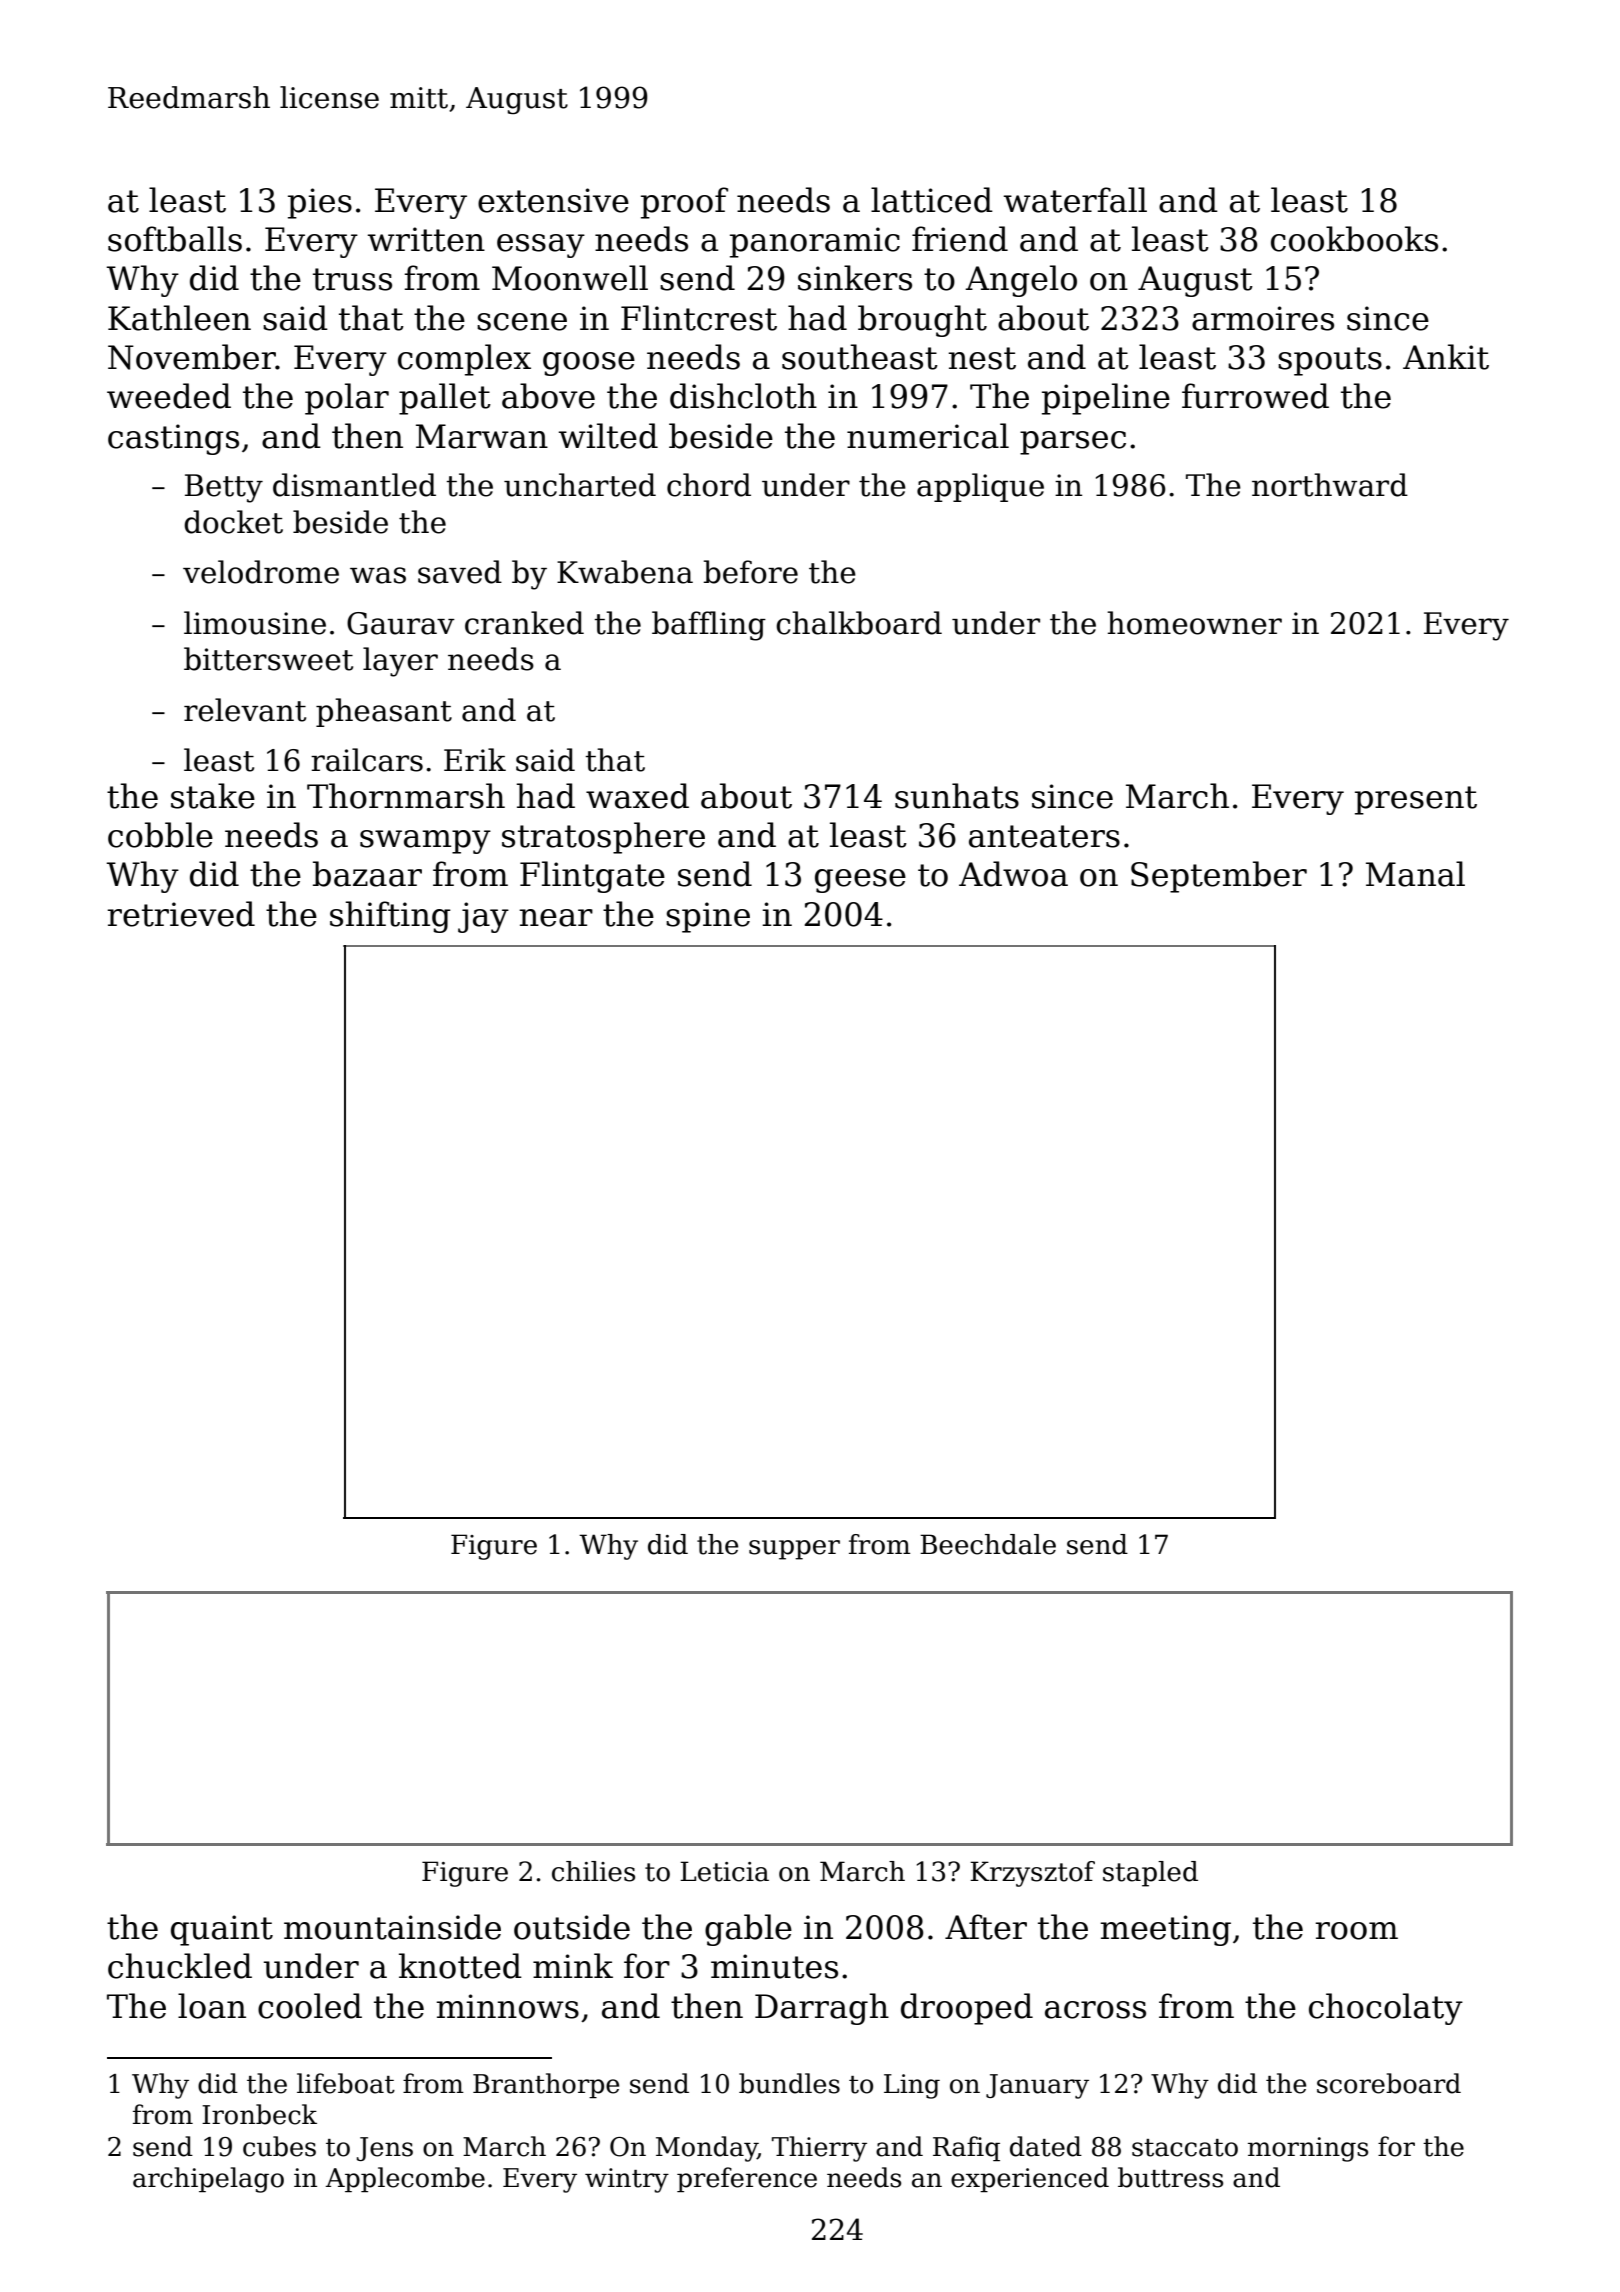 Image resolution: width=1620 pixels, height=2292 pixels. Describe the element at coordinates (747, 2179) in the screenshot. I see `preference` at that location.
